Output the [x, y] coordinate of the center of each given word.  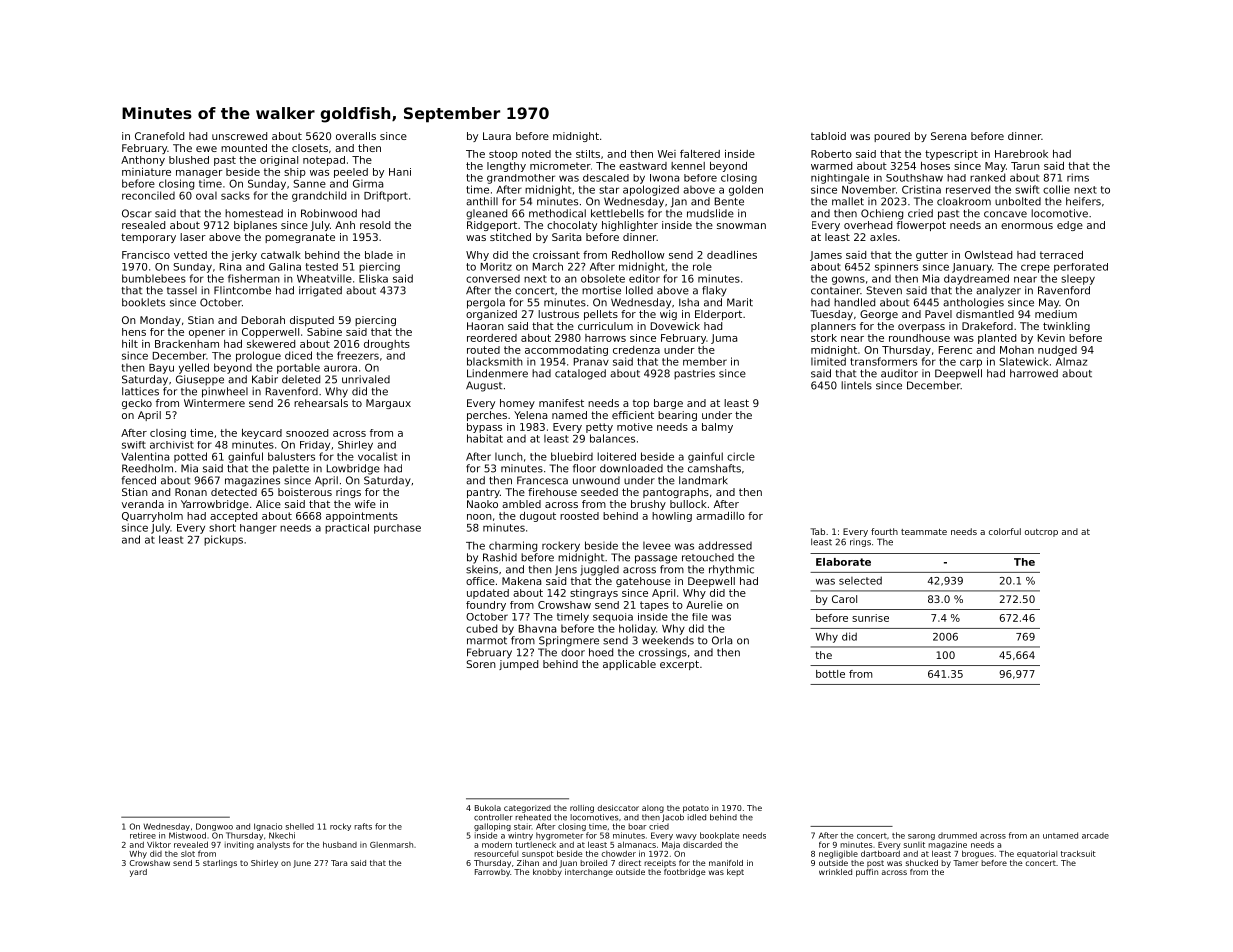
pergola [486, 303]
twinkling [1066, 327]
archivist [172, 445]
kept [735, 873]
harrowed [1034, 373]
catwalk [281, 255]
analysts [273, 846]
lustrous [558, 314]
